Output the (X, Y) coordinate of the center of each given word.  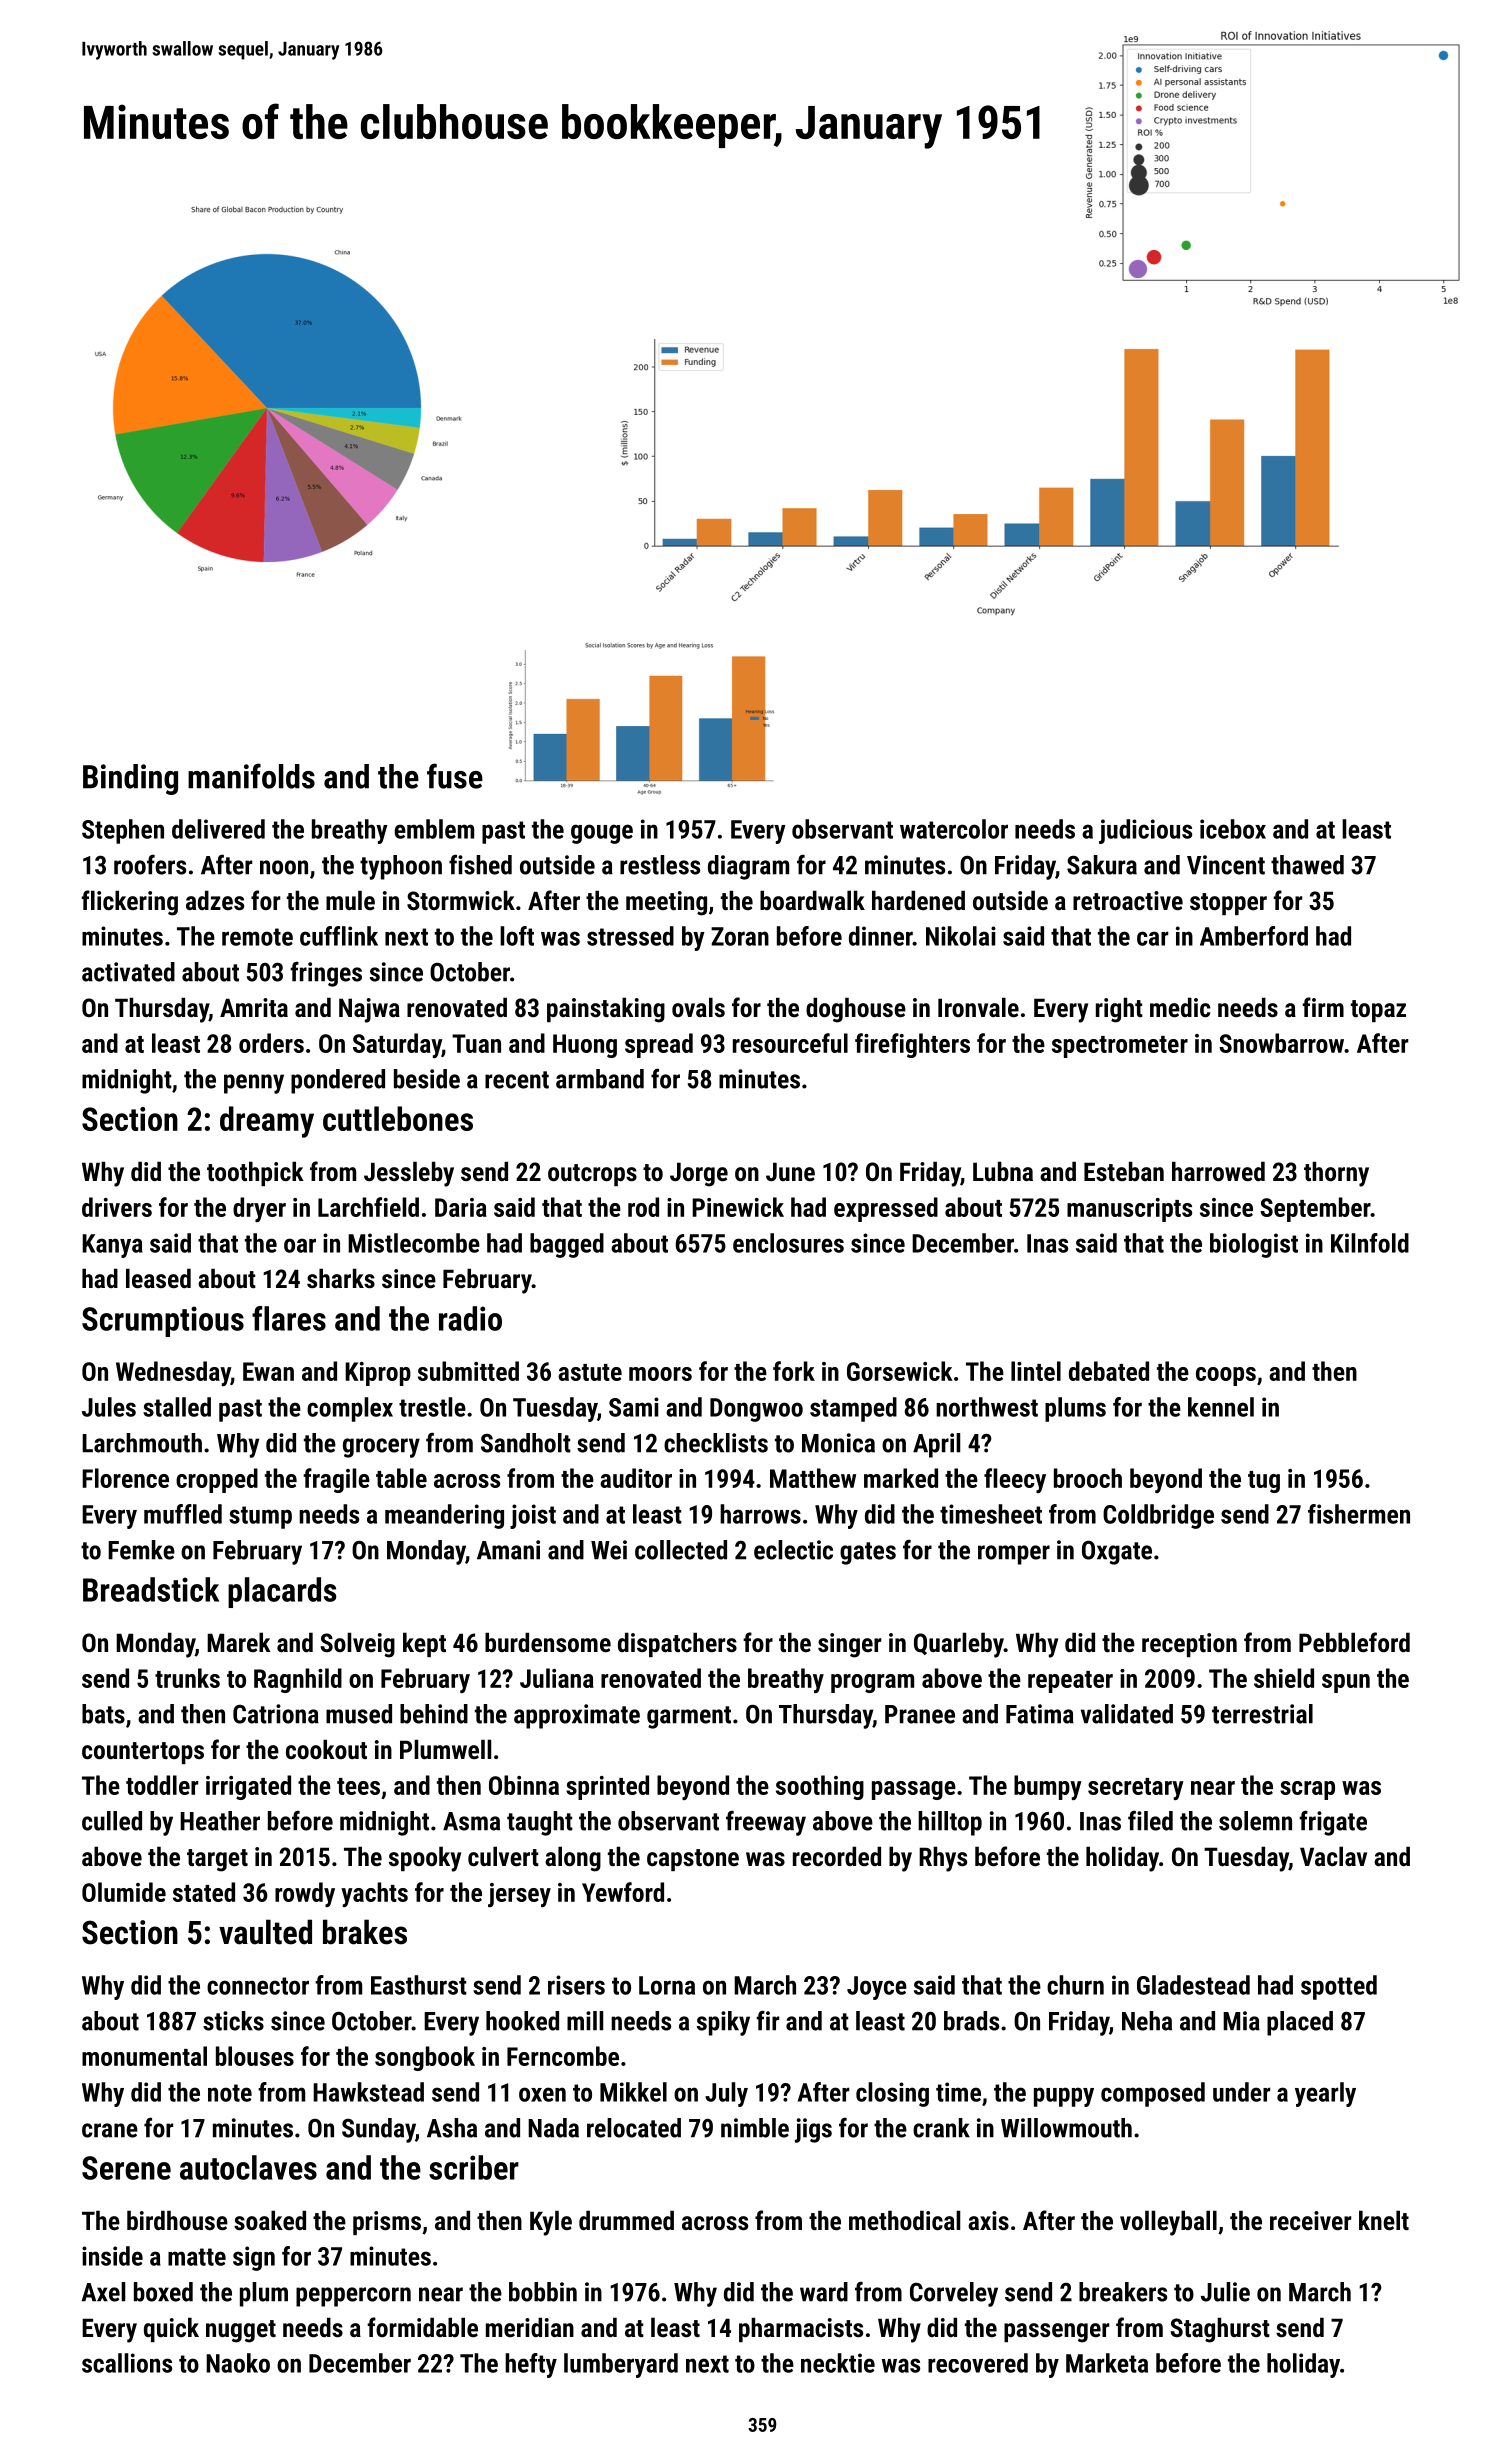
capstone (693, 1860)
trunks (187, 1678)
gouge (602, 834)
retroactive (1128, 900)
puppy (1064, 2097)
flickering (129, 903)
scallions (127, 2363)
